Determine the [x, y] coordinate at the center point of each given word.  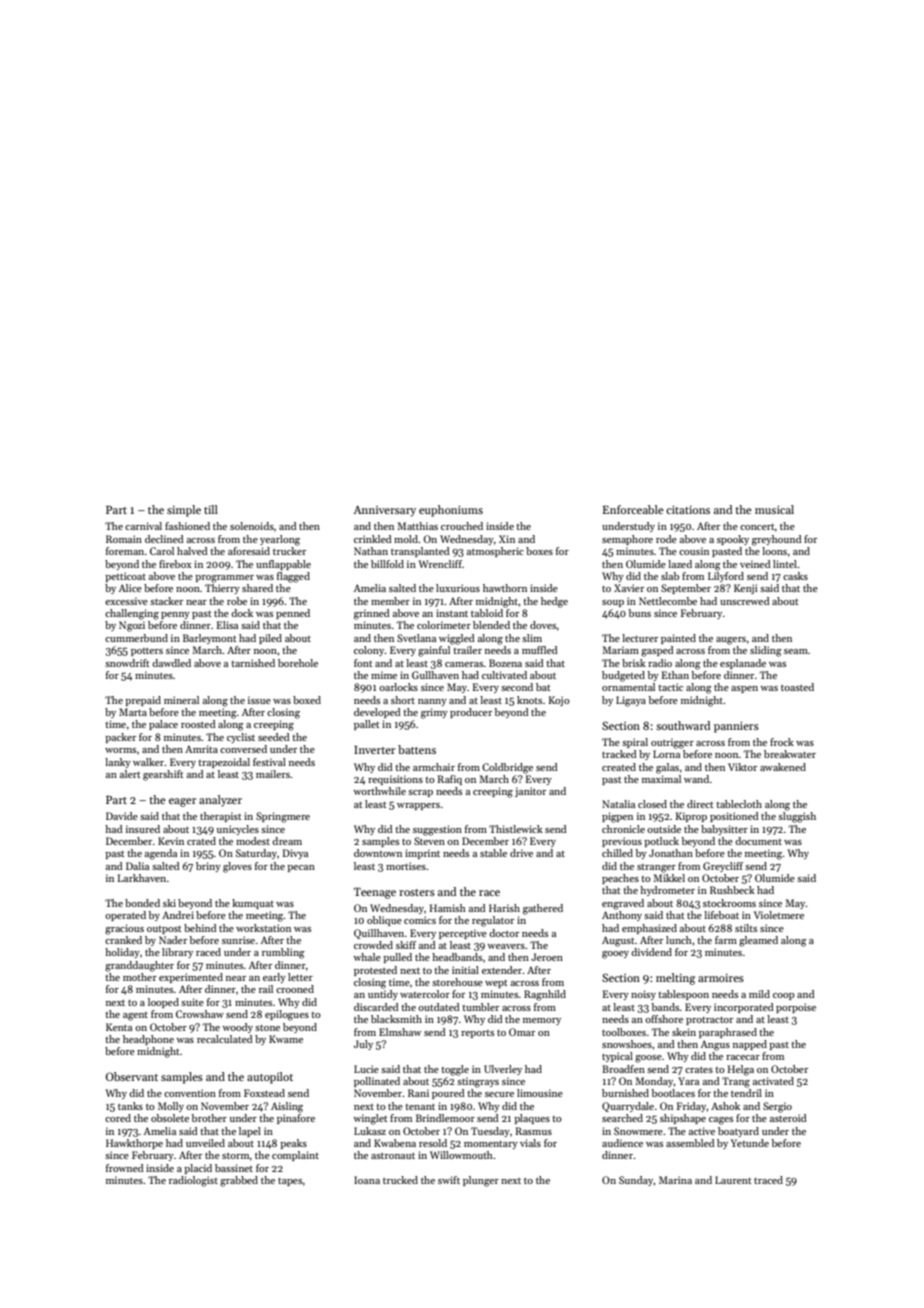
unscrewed [745, 601]
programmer [224, 579]
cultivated [504, 675]
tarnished [253, 663]
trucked [400, 1180]
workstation [263, 928]
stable [493, 853]
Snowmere [638, 1131]
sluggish [797, 817]
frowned [125, 1168]
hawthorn [505, 588]
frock [782, 742]
